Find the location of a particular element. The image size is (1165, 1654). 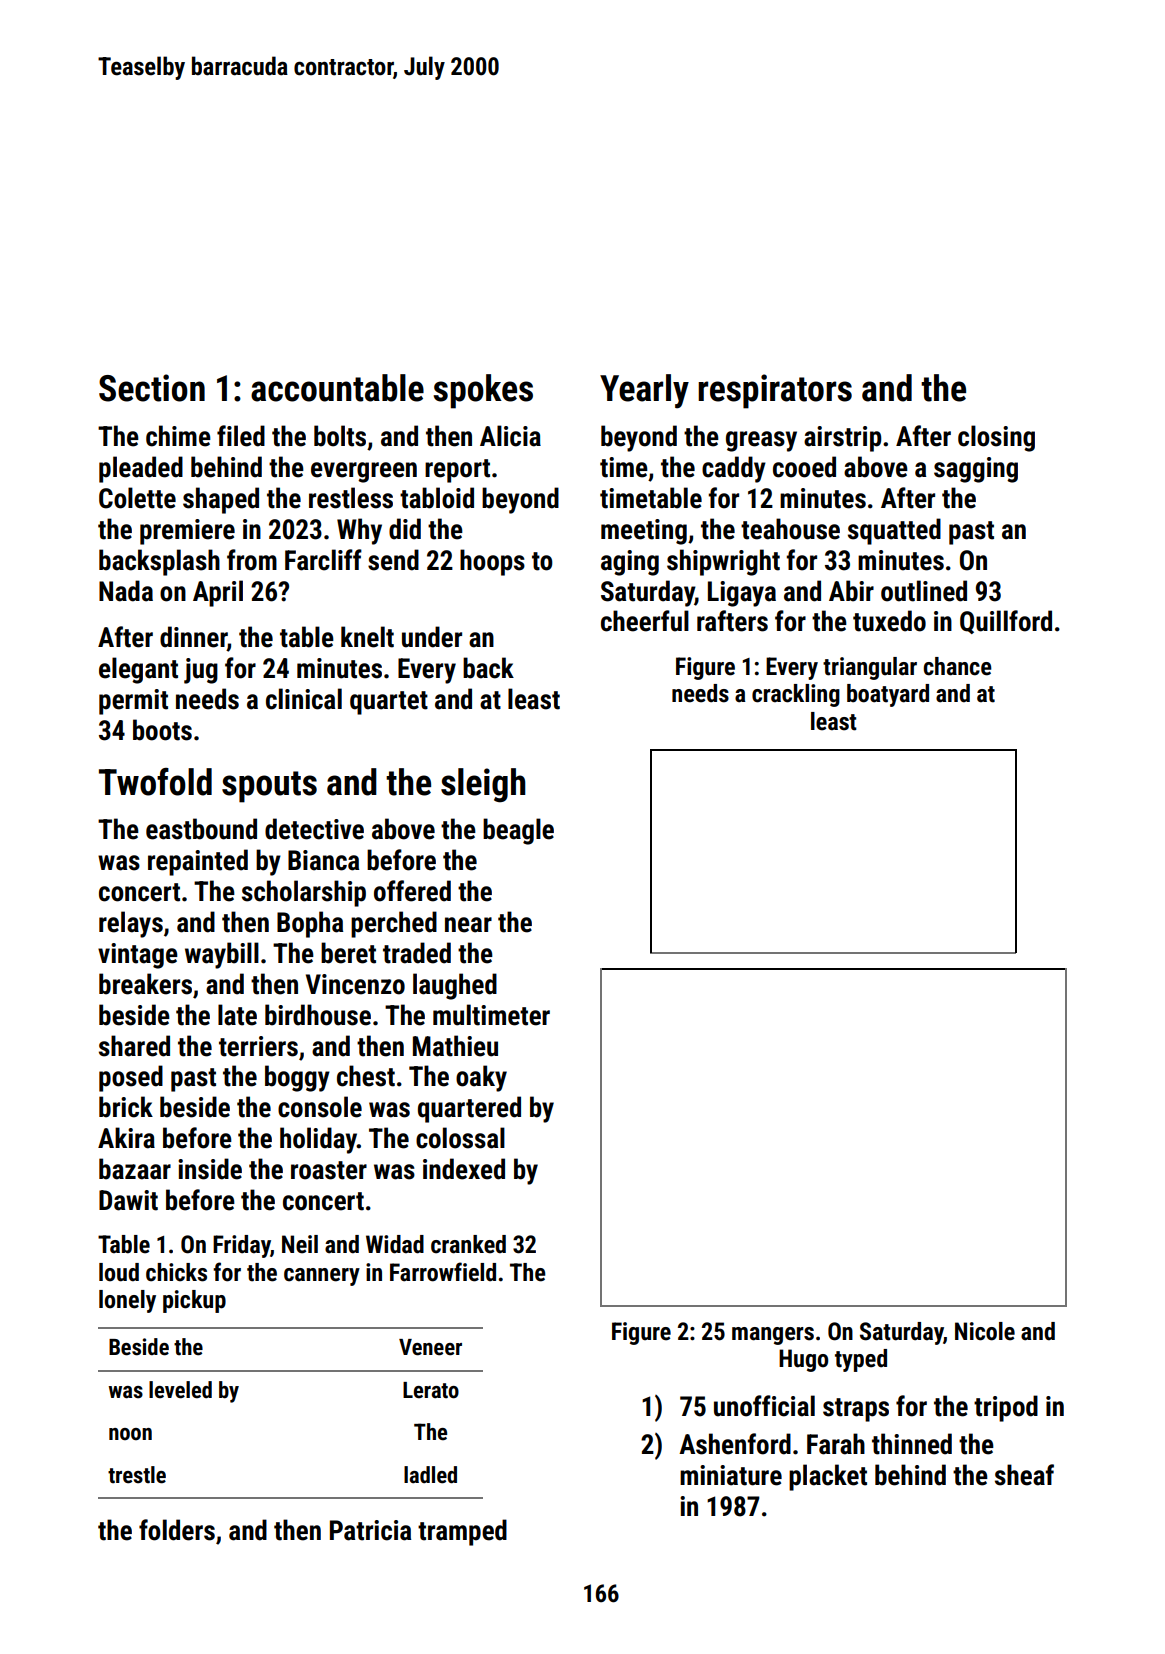

Nada is located at coordinates (126, 591).
